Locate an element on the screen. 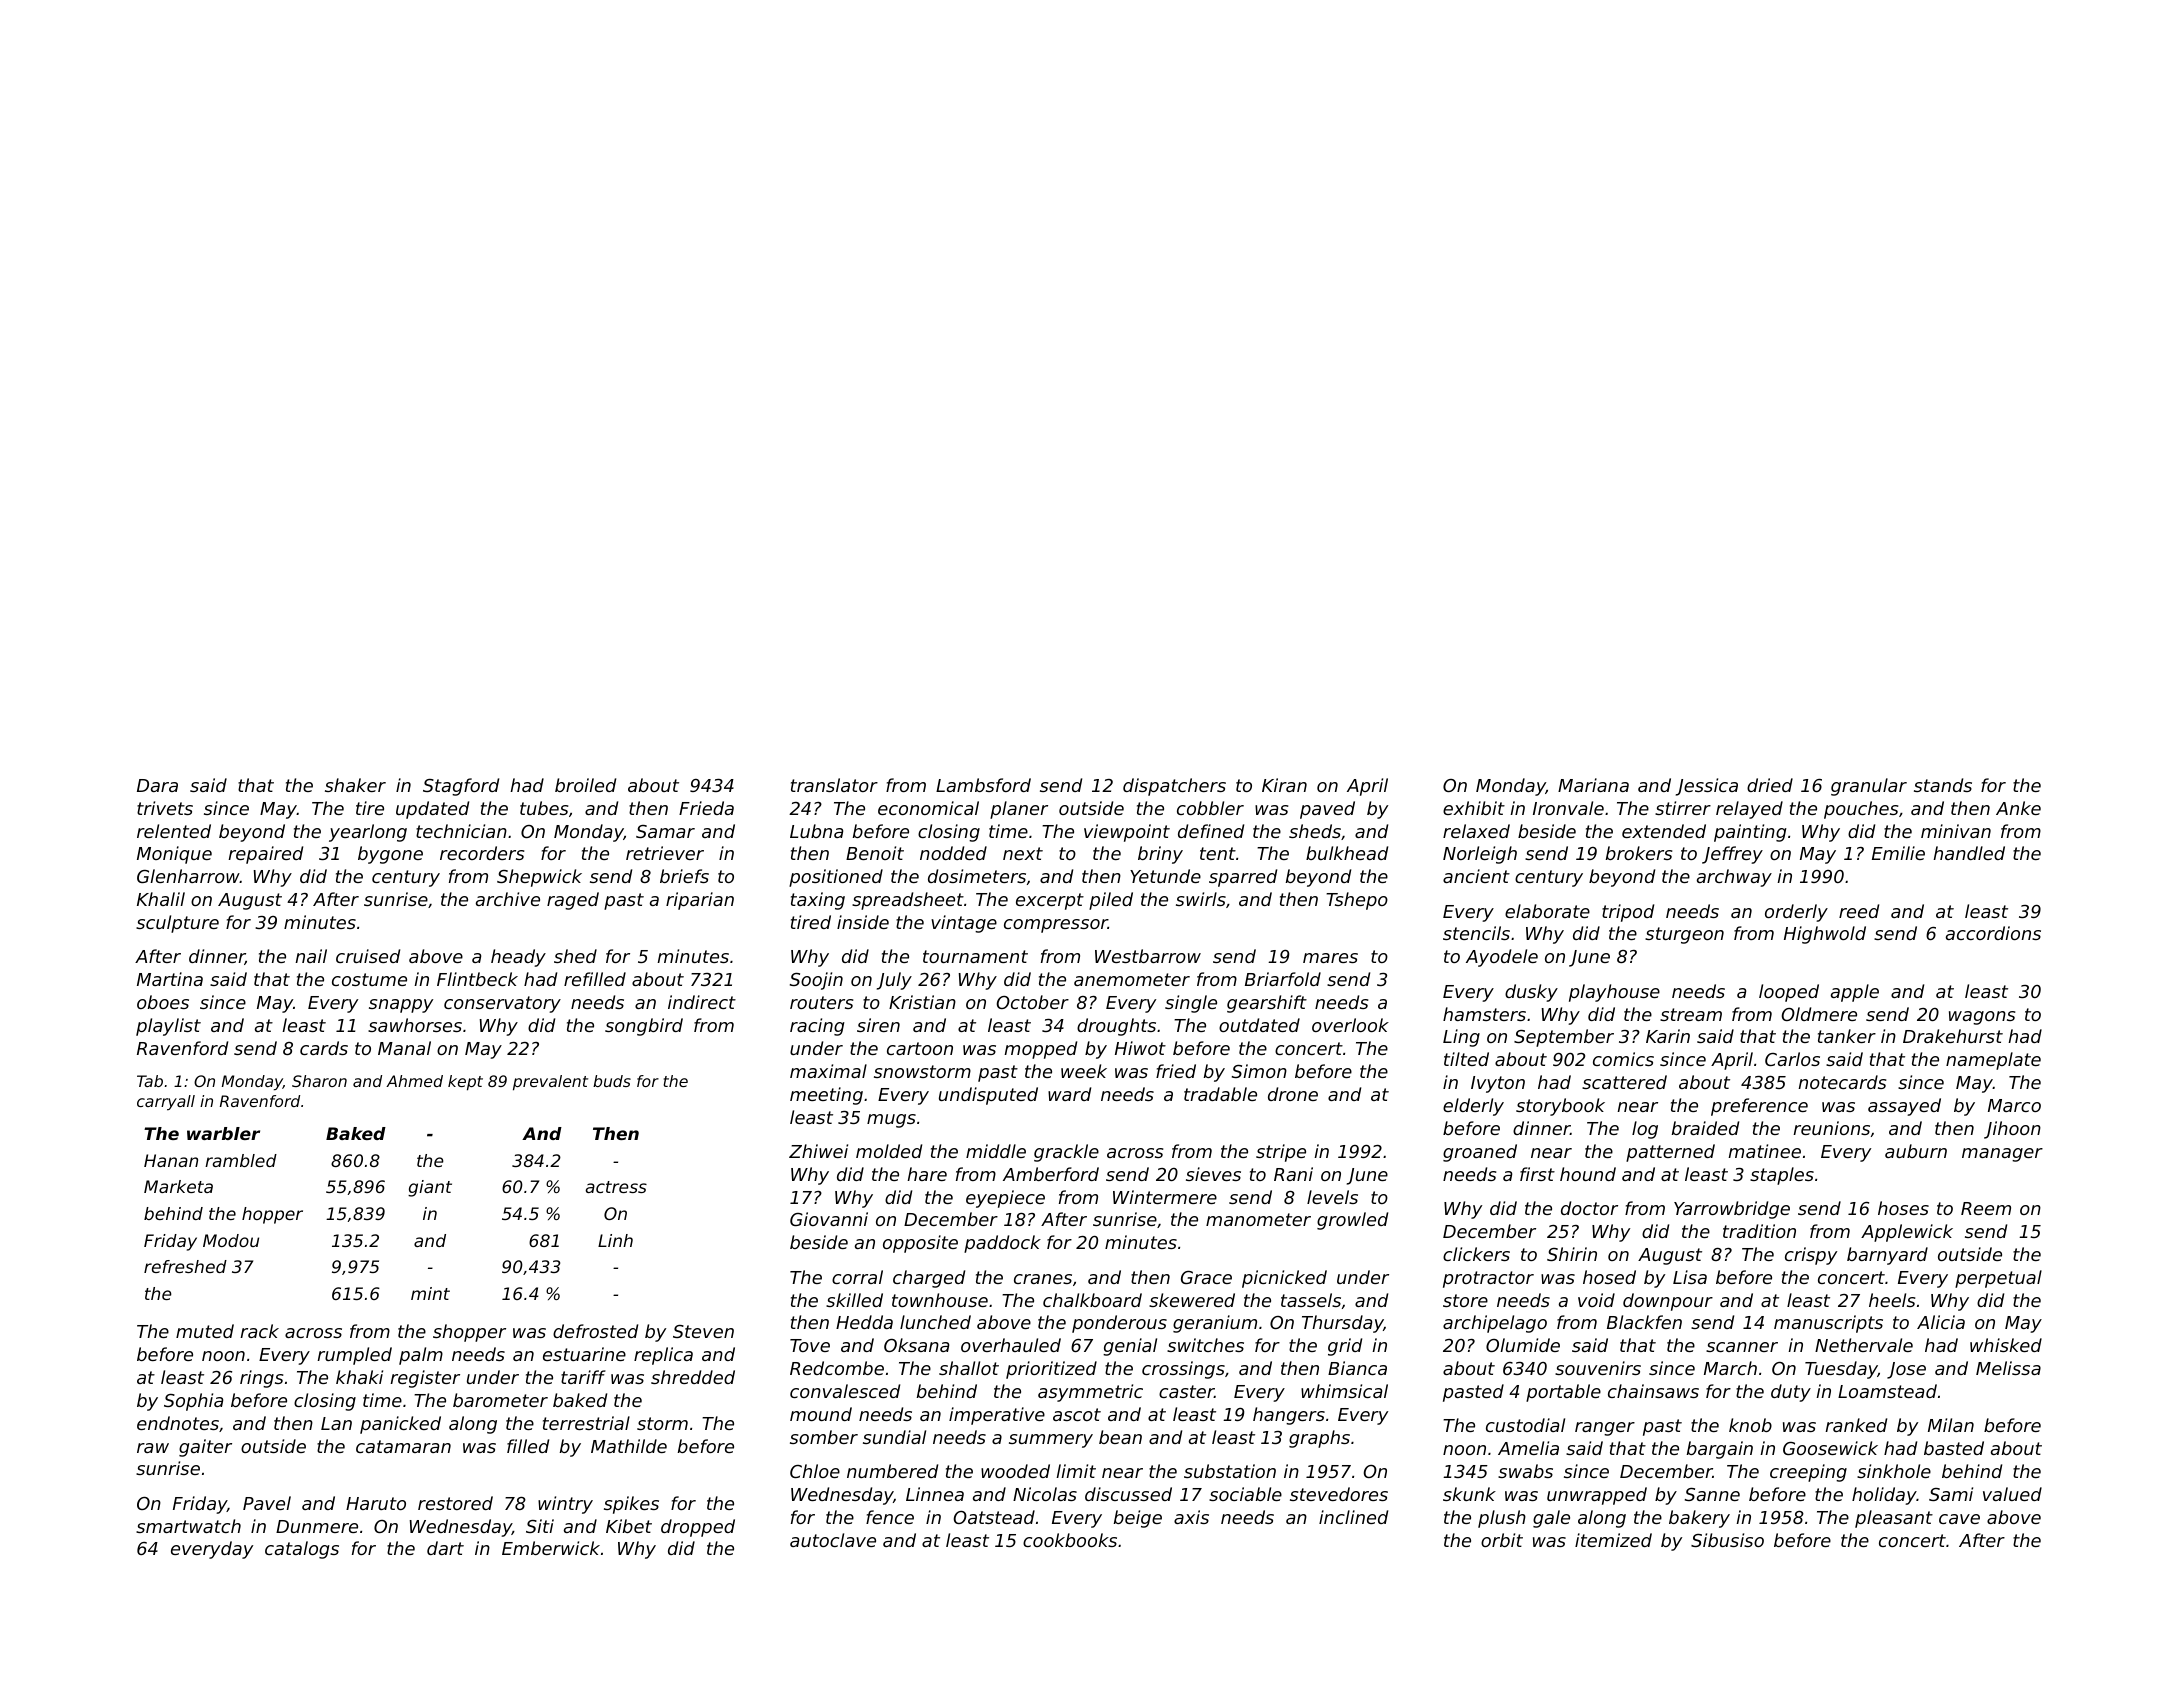  stencils is located at coordinates (1476, 933).
